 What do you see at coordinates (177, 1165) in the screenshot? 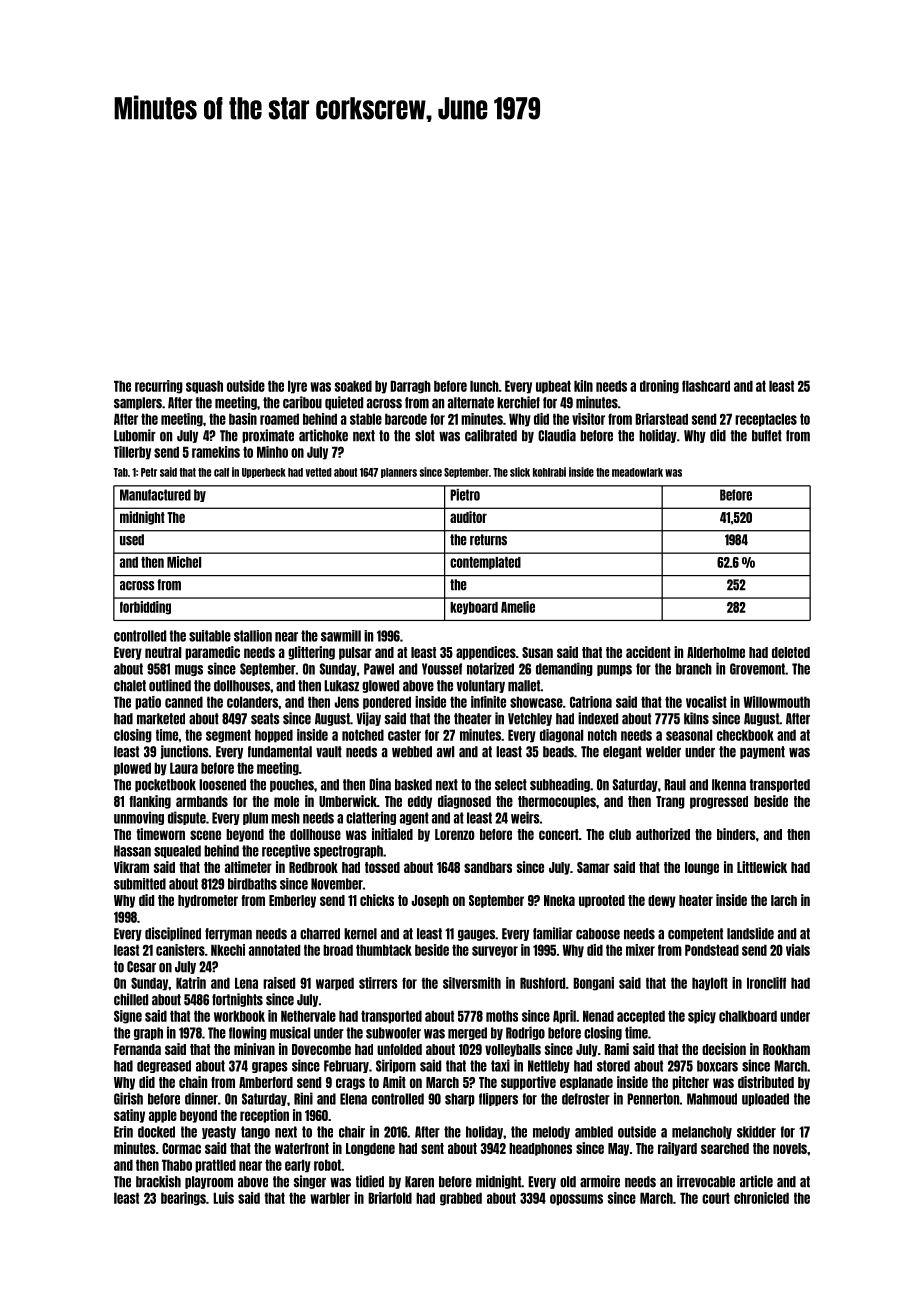
I see `Thabo` at bounding box center [177, 1165].
